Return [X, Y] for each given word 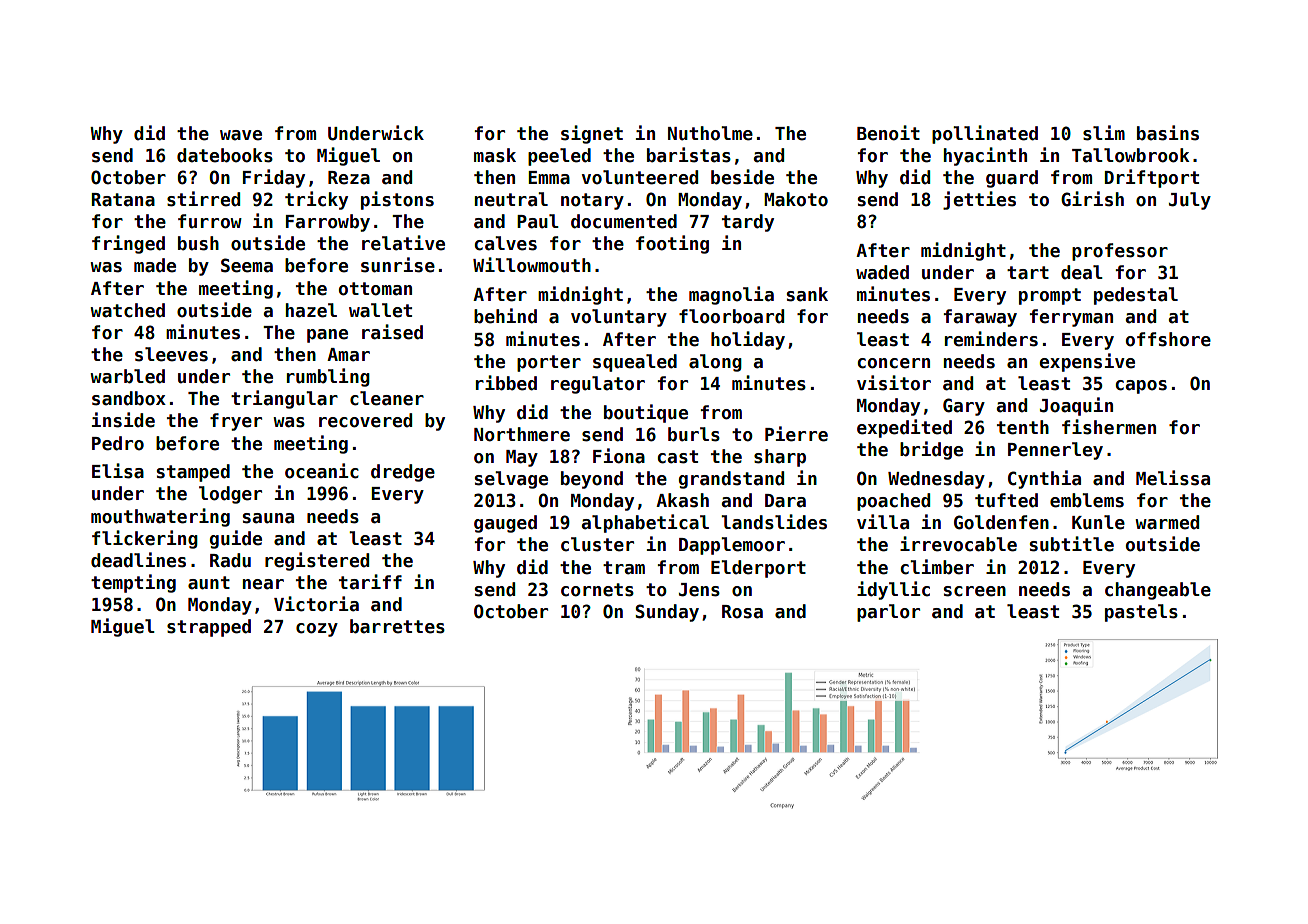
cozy [317, 630]
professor [1120, 252]
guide [236, 539]
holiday [748, 340]
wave [241, 135]
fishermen [1109, 427]
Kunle [1098, 522]
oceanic [322, 471]
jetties [979, 200]
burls [694, 434]
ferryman [1071, 318]
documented [624, 221]
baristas [689, 155]
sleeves [171, 354]
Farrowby [328, 223]
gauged [505, 524]
